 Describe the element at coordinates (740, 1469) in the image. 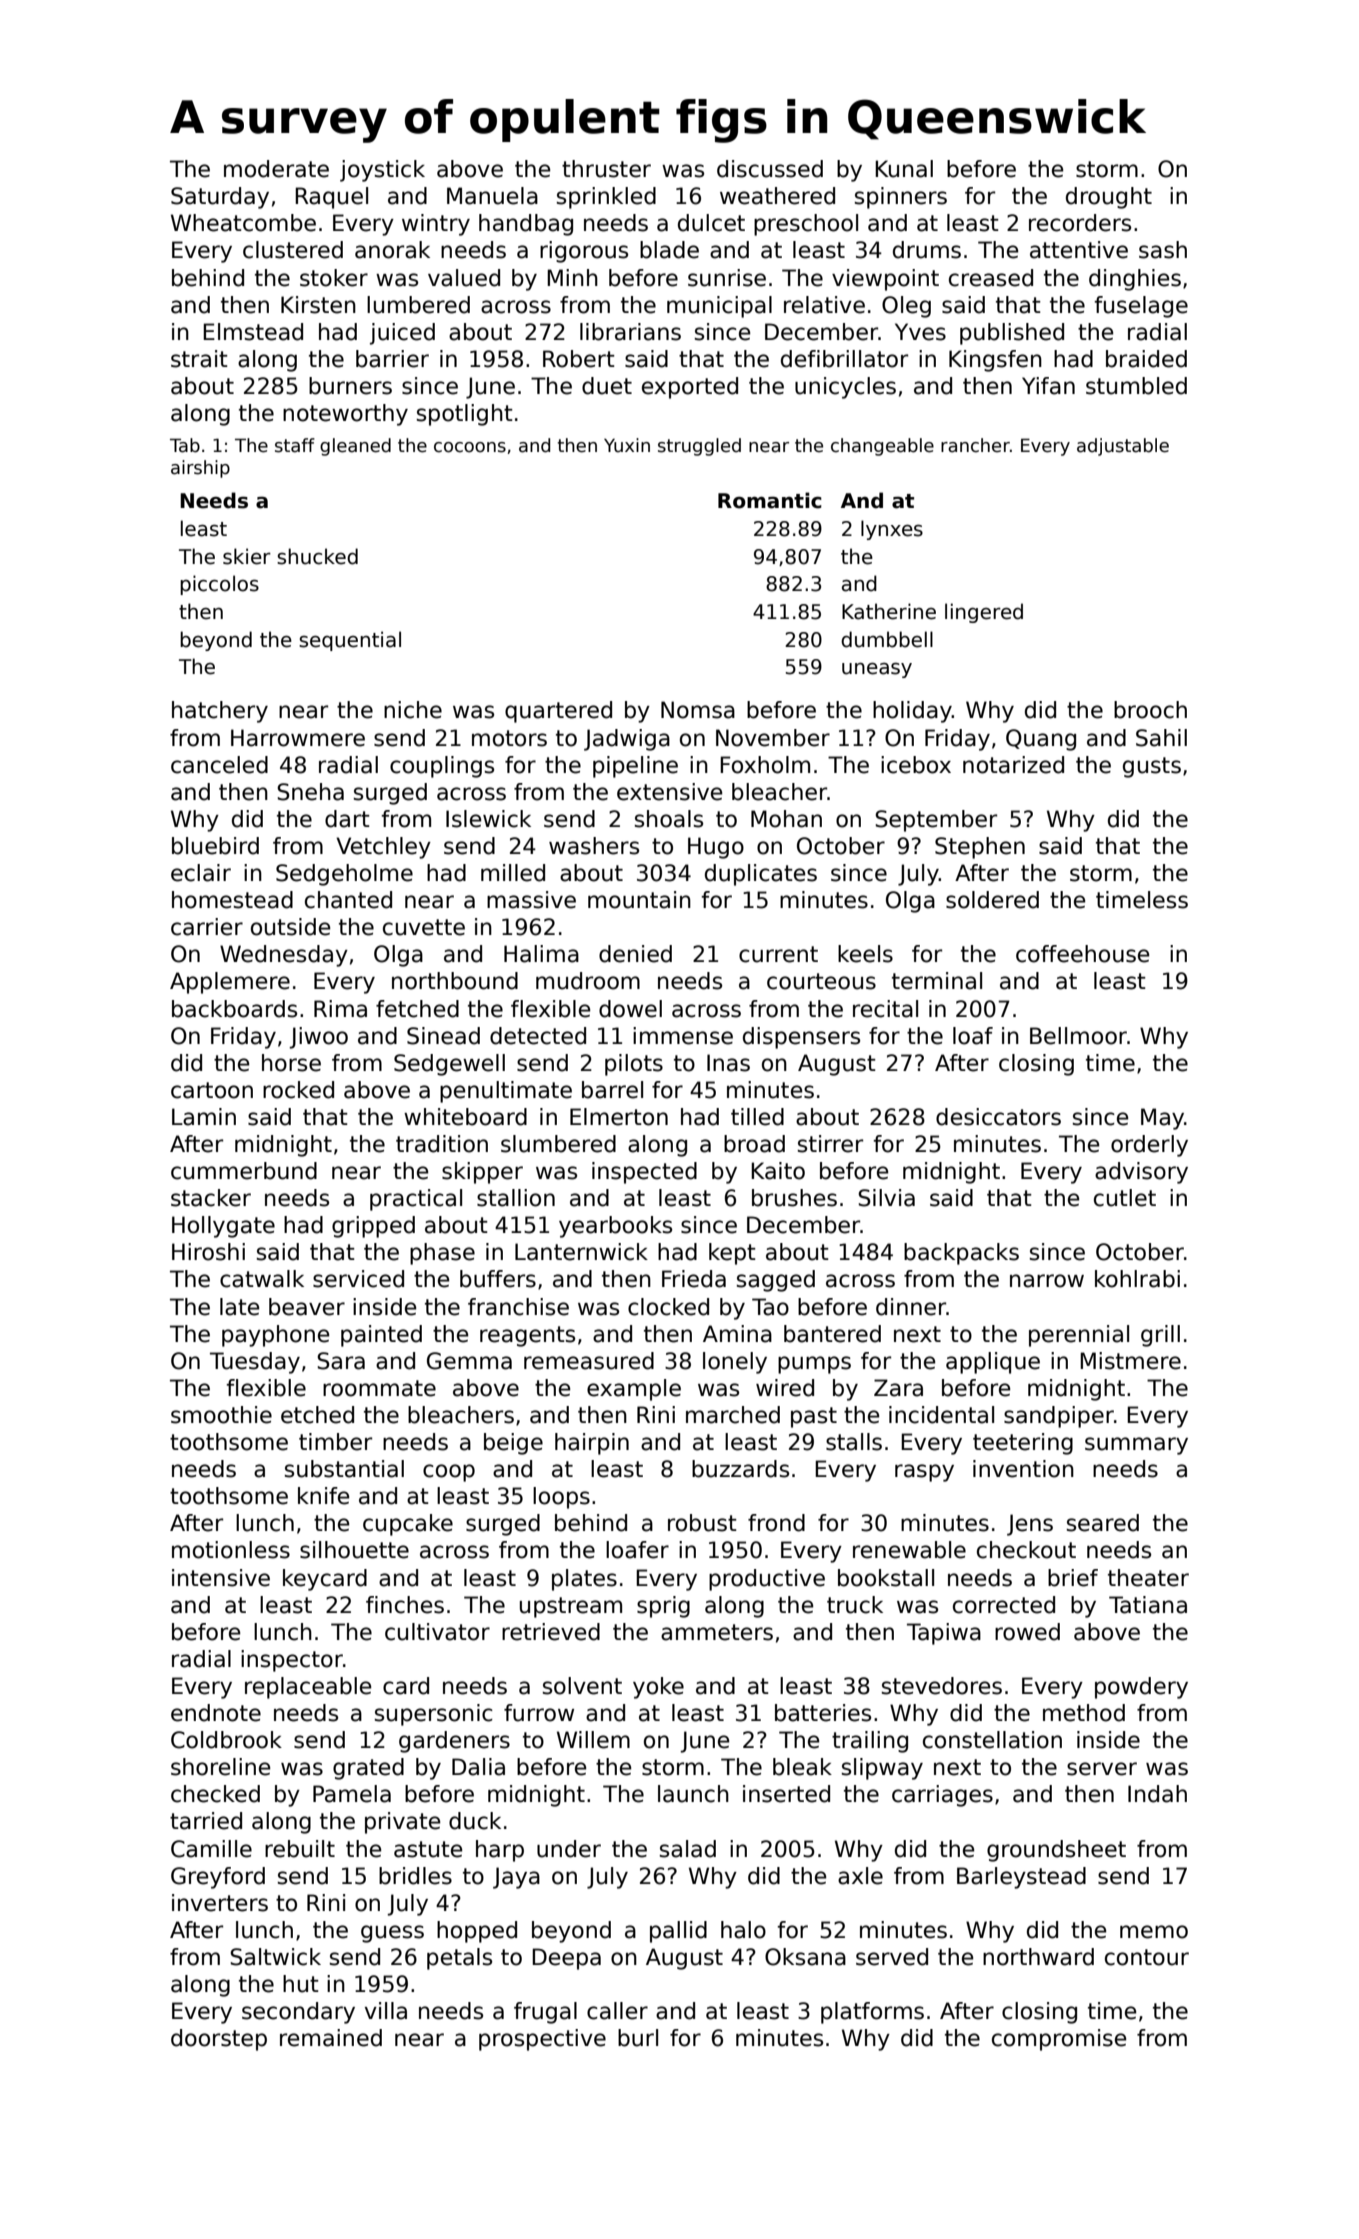

I see `buzzards` at that location.
